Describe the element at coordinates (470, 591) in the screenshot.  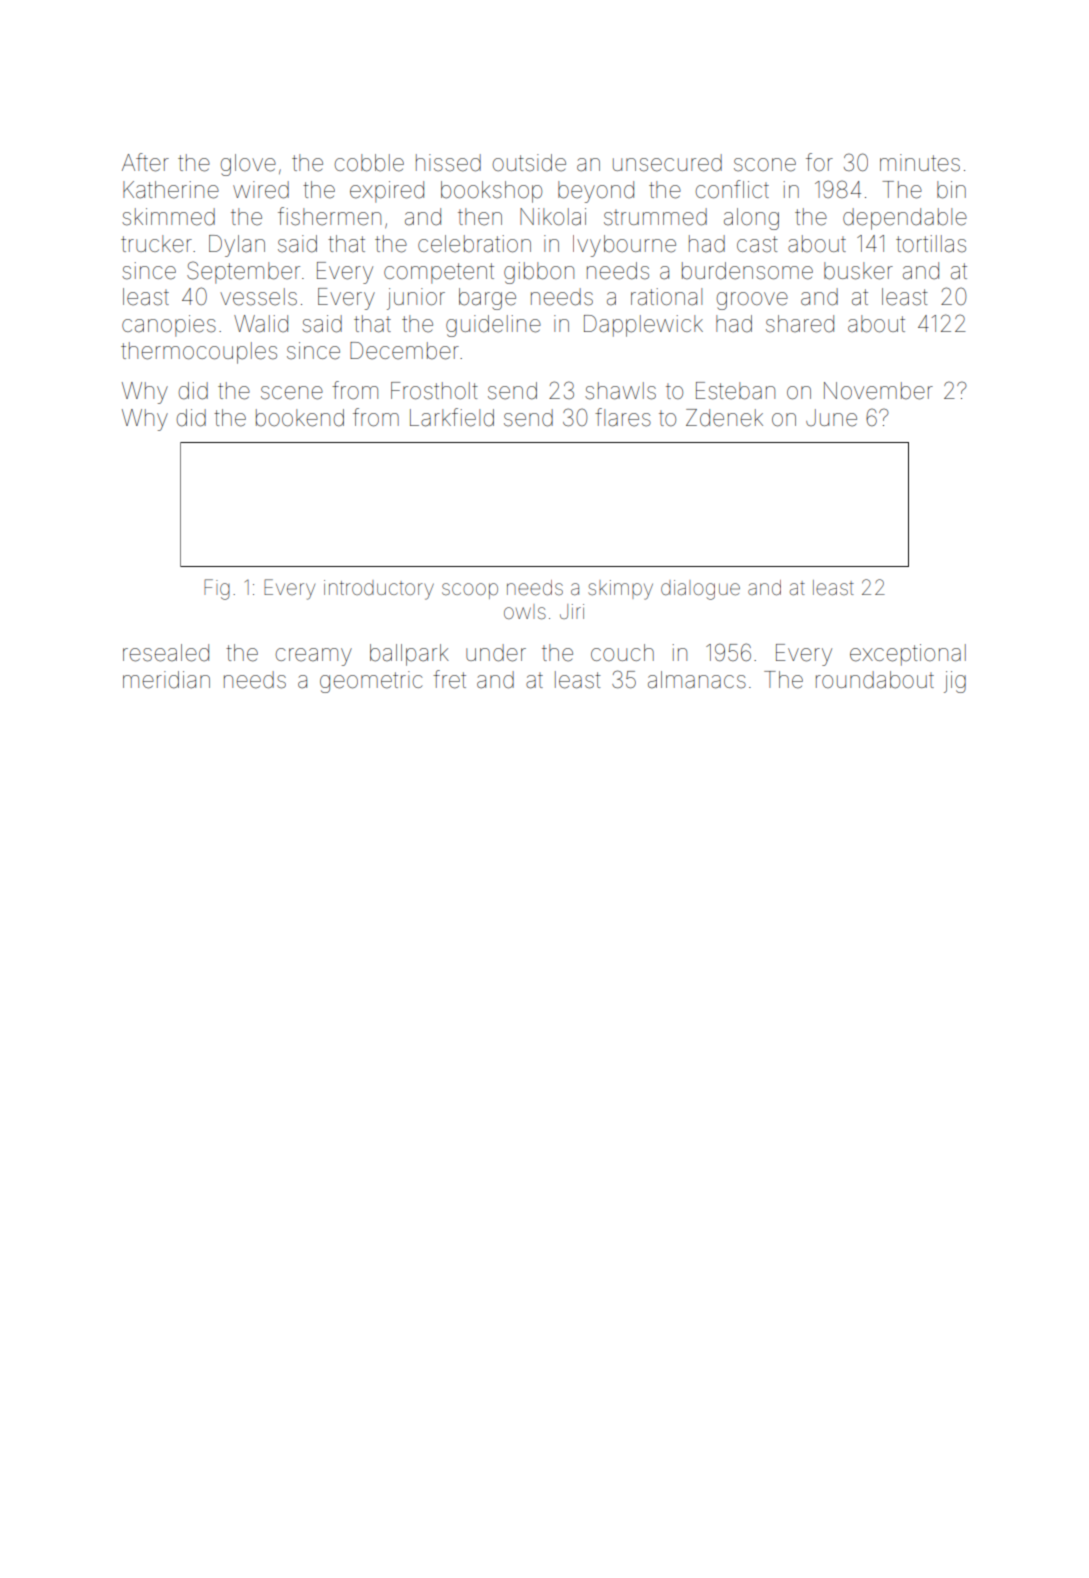
I see `scoop` at that location.
